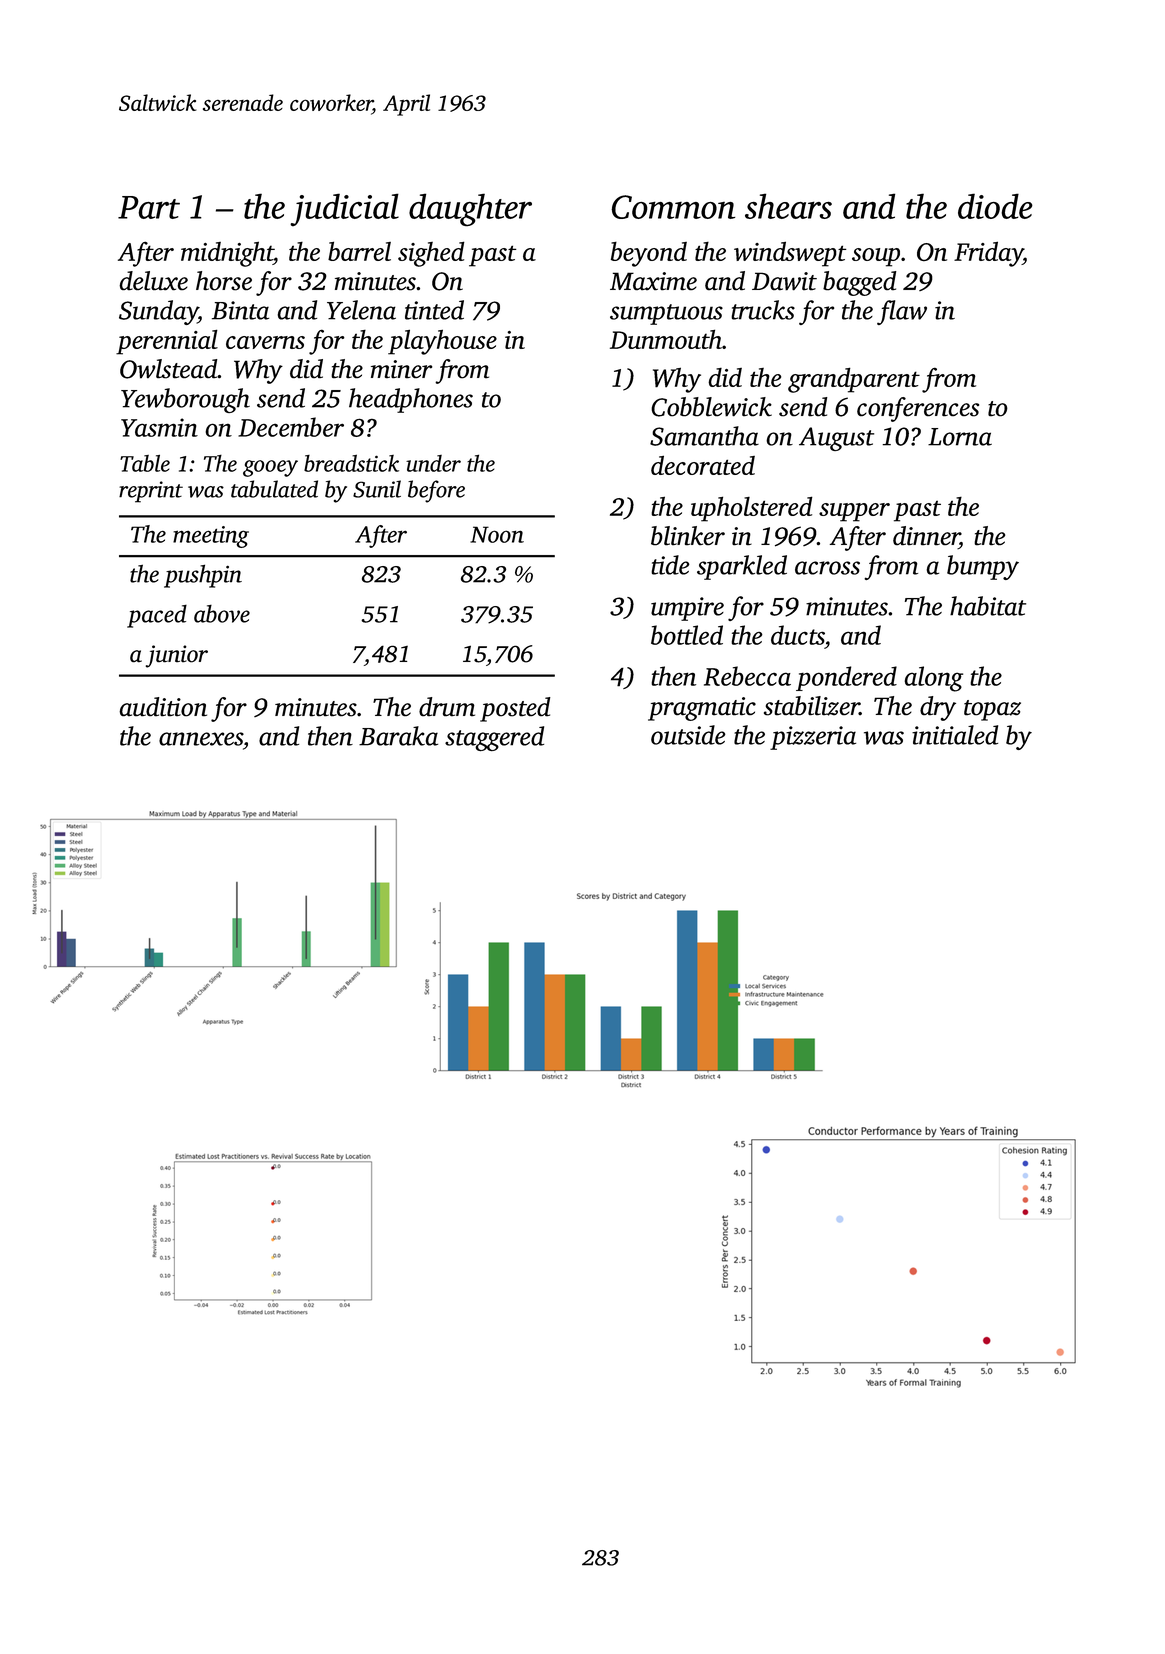 Image resolution: width=1165 pixels, height=1654 pixels. Describe the element at coordinates (177, 656) in the document. I see `junior` at that location.
